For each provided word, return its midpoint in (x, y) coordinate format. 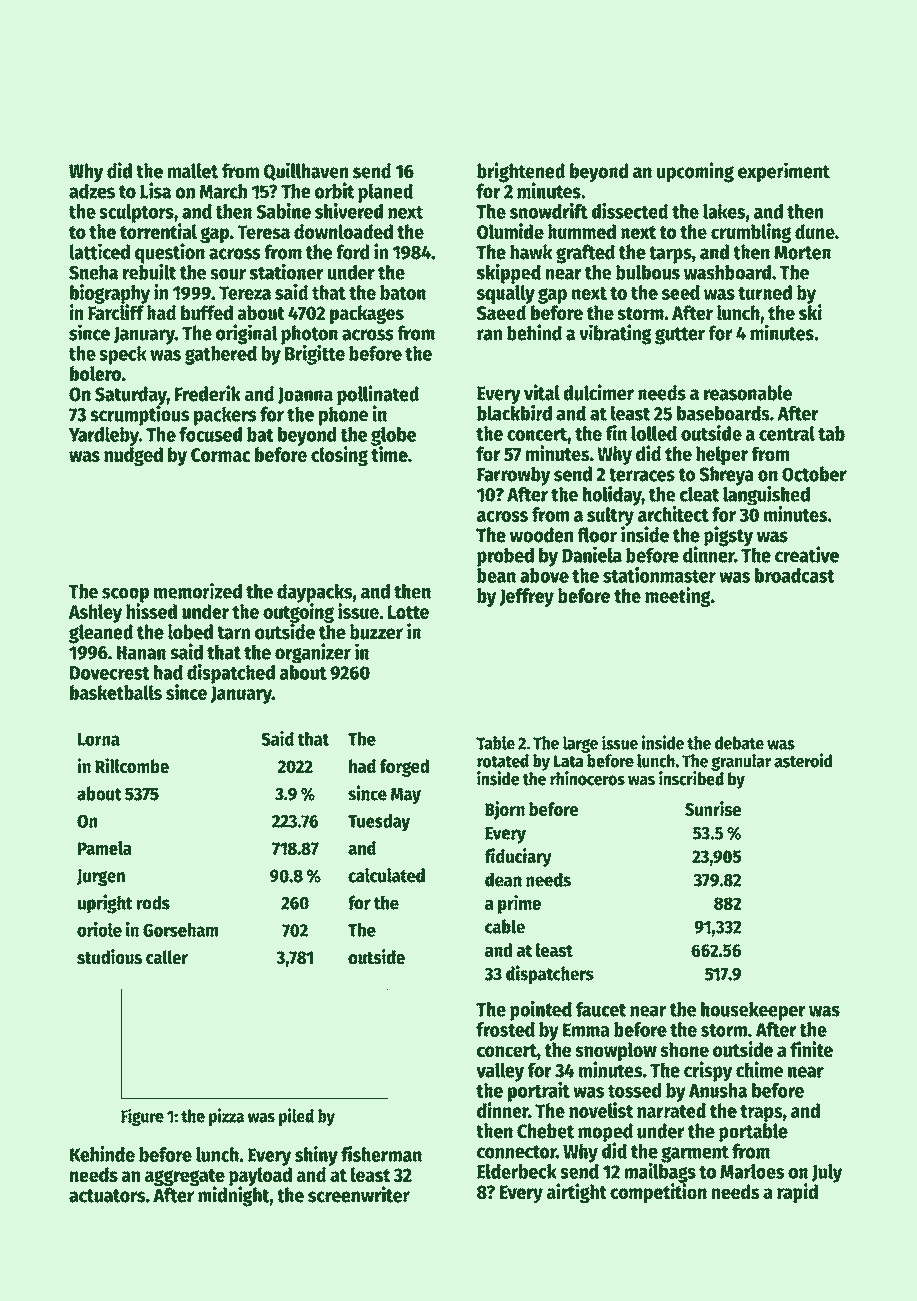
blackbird (514, 413)
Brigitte (315, 355)
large (580, 744)
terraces (642, 475)
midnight (234, 1196)
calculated (386, 875)
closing (339, 456)
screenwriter (359, 1194)
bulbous (648, 272)
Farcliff (116, 312)
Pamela (105, 848)
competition (658, 1193)
